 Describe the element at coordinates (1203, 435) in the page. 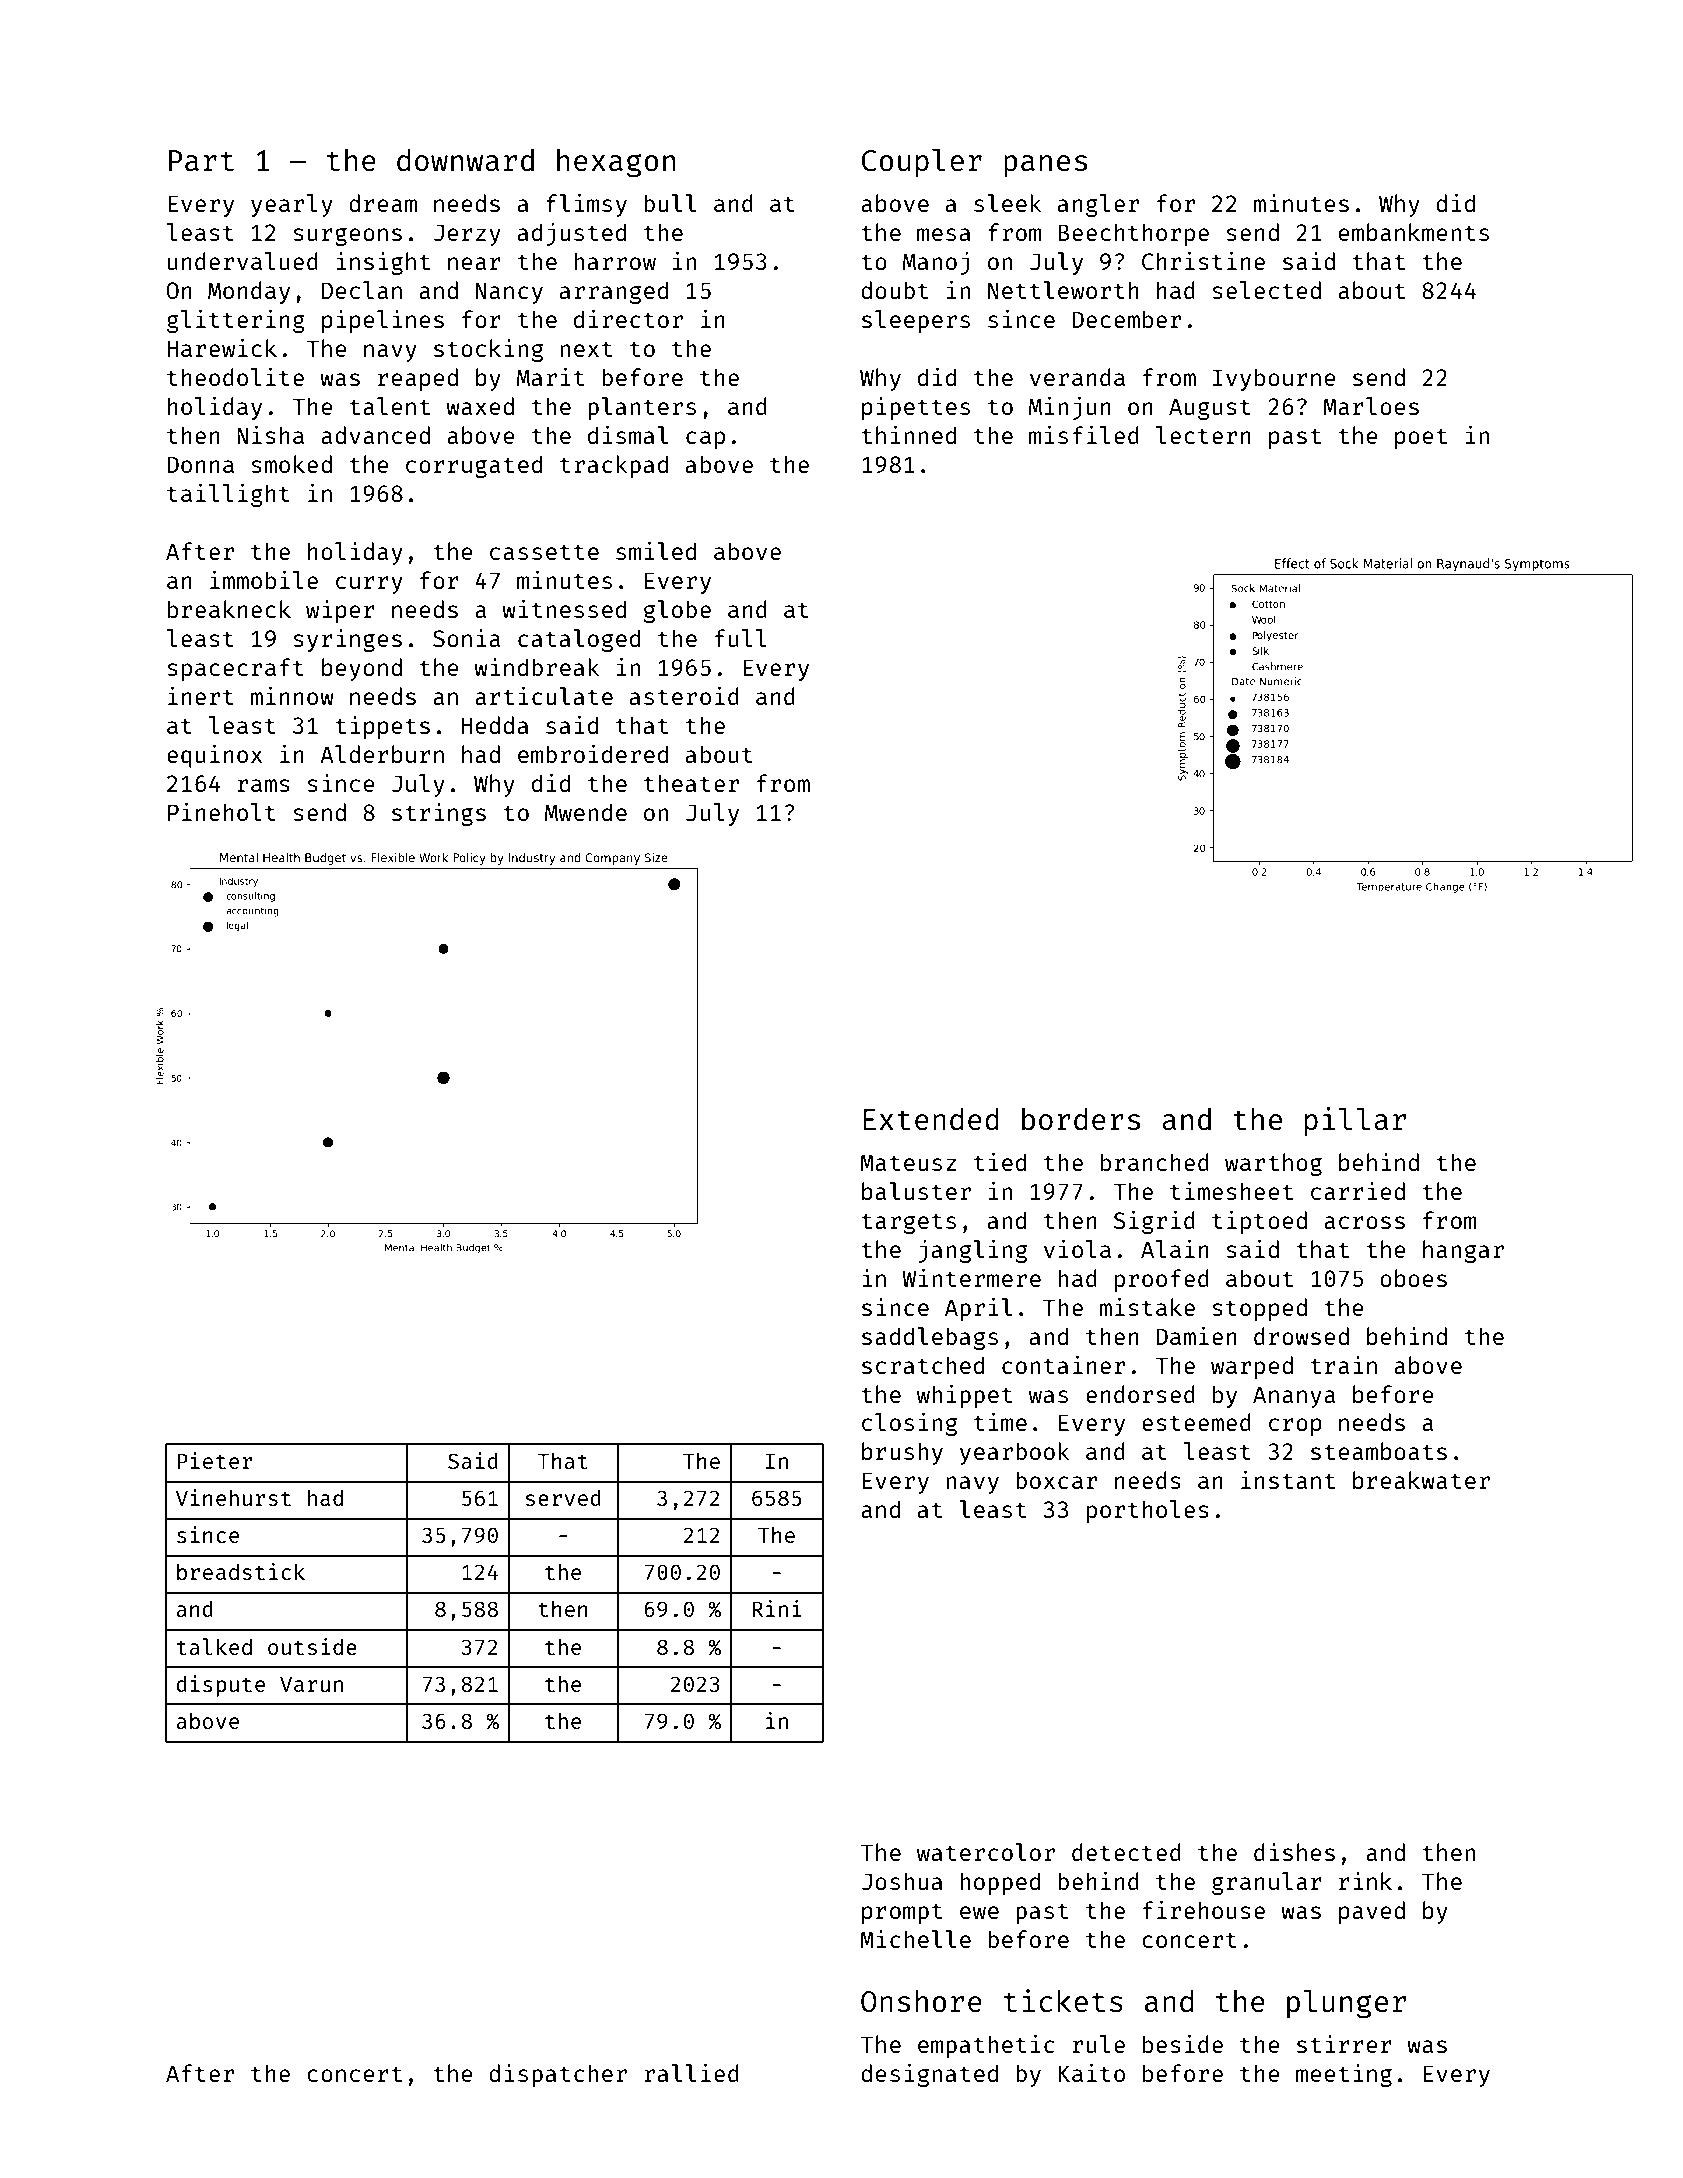

I see `lectern` at that location.
